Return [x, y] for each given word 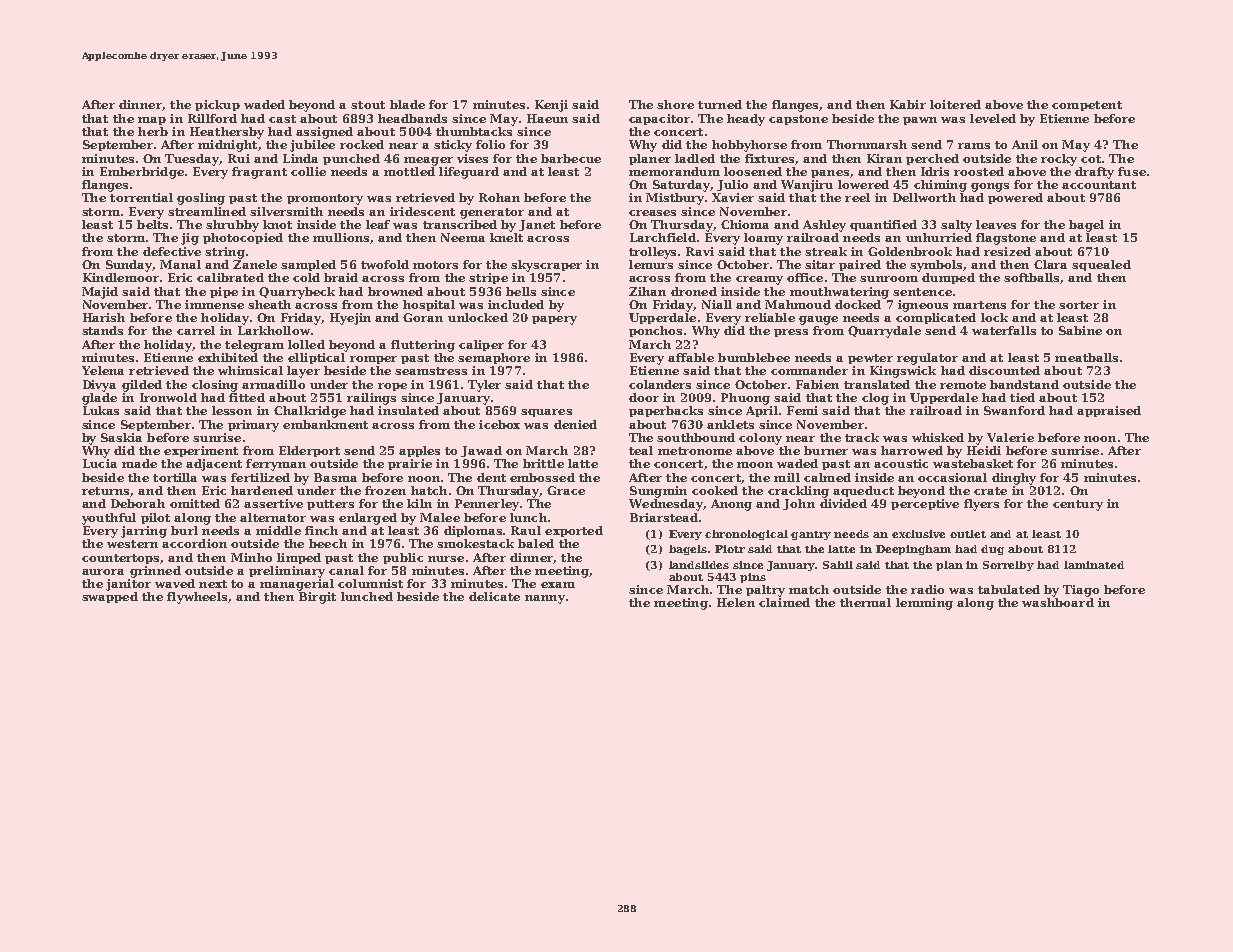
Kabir [908, 104]
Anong [731, 505]
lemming [924, 604]
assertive [273, 503]
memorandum [674, 171]
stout [368, 105]
